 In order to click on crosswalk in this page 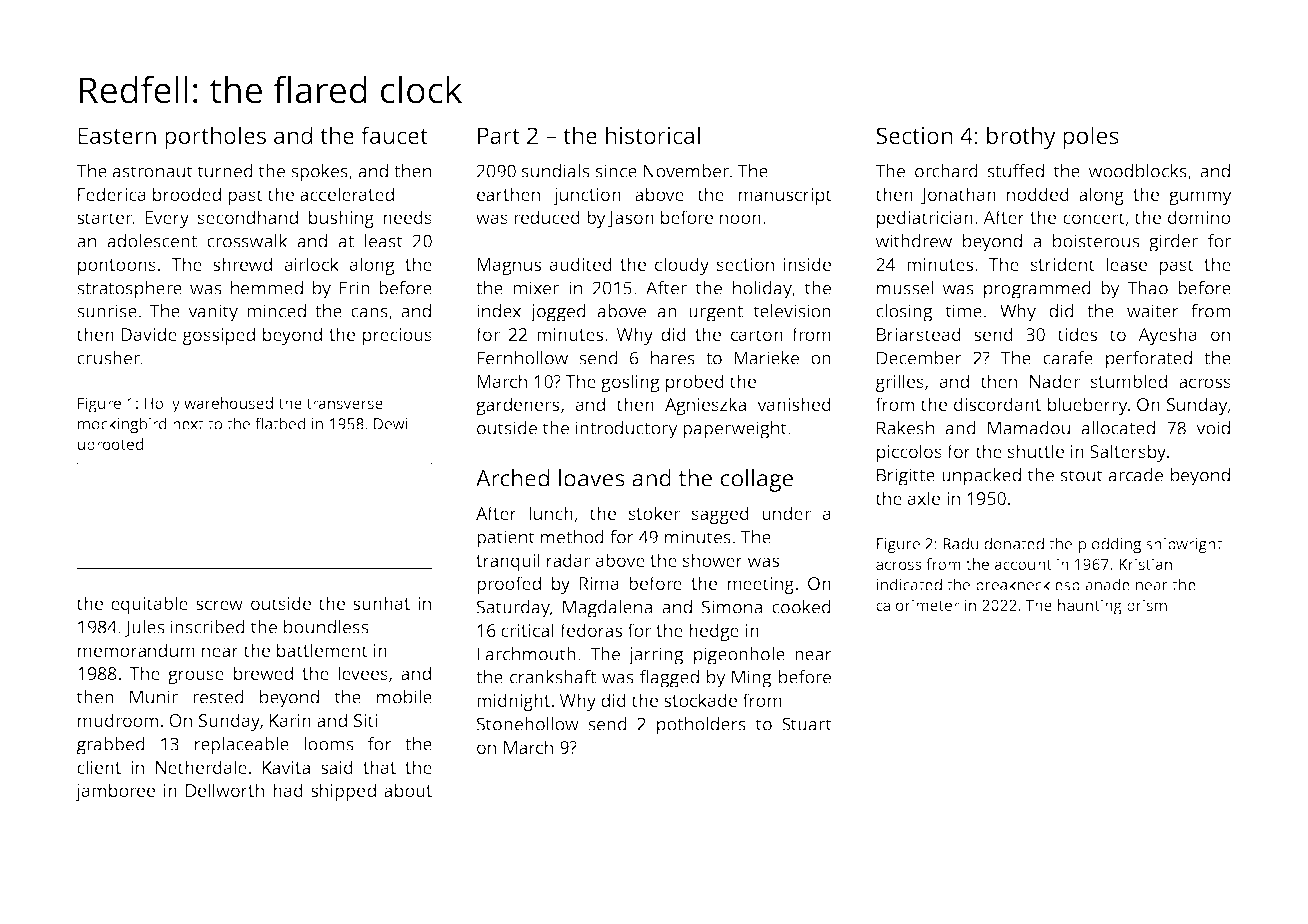, I will do `click(247, 241)`.
